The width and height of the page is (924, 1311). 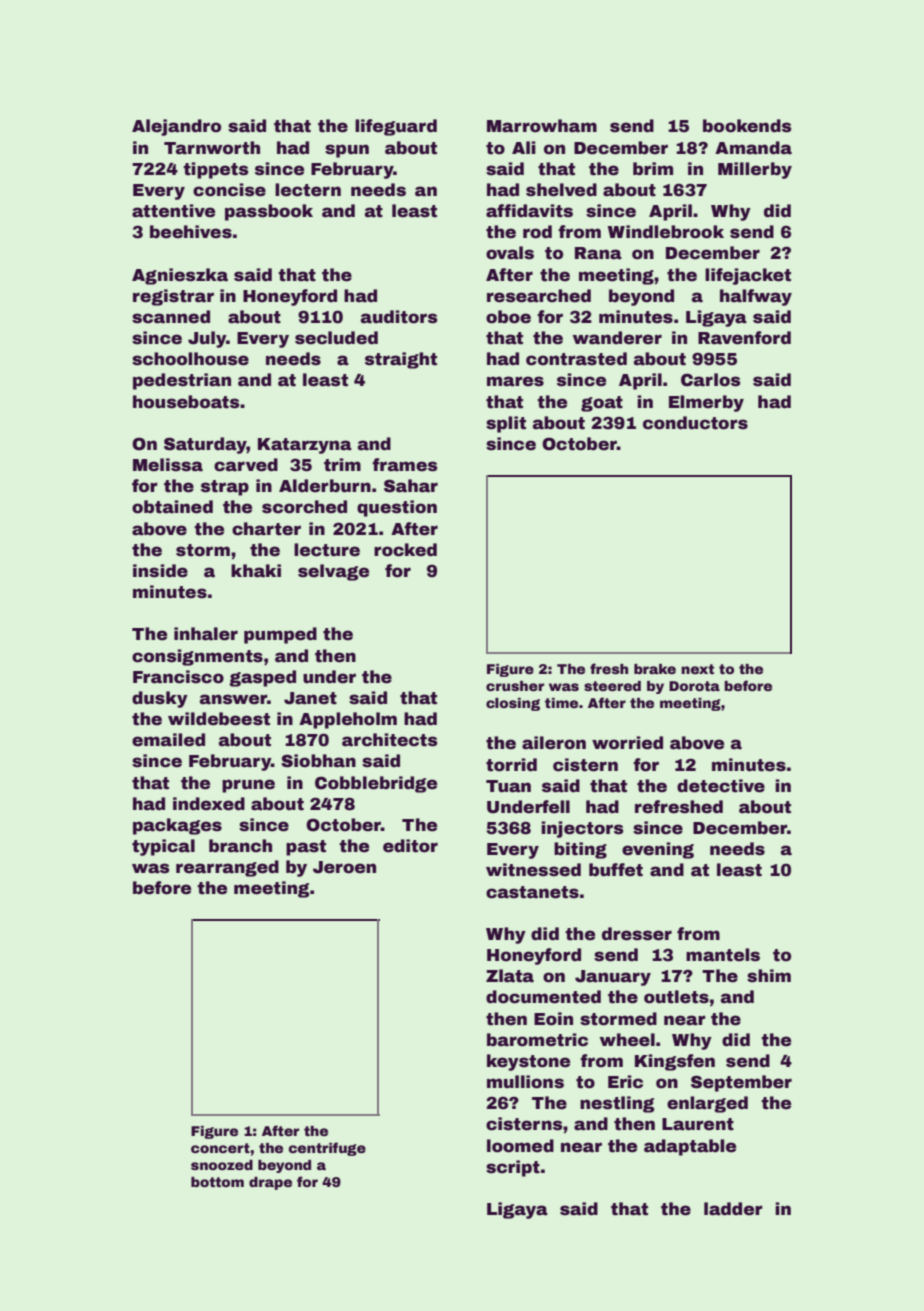 What do you see at coordinates (217, 1182) in the page?
I see `bottom` at bounding box center [217, 1182].
